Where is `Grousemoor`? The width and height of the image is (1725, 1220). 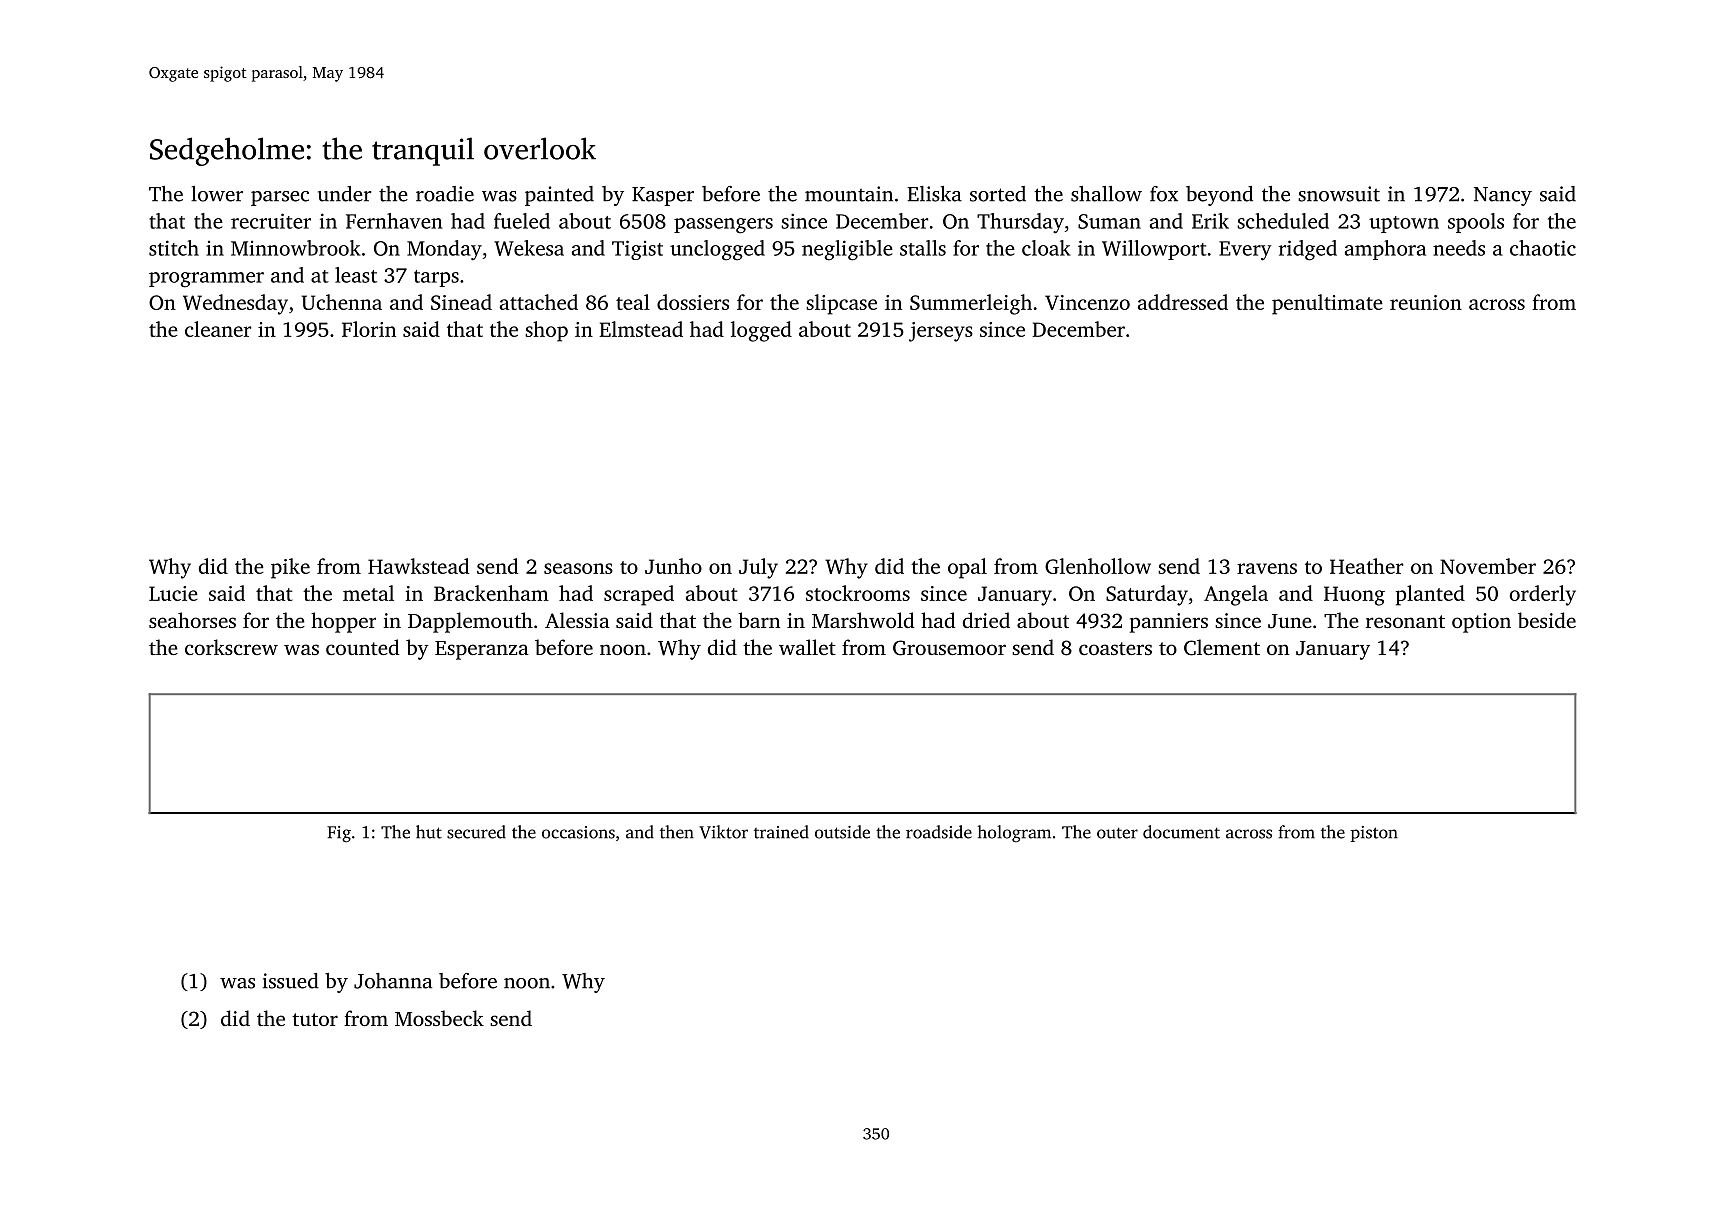 Grousemoor is located at coordinates (949, 648).
